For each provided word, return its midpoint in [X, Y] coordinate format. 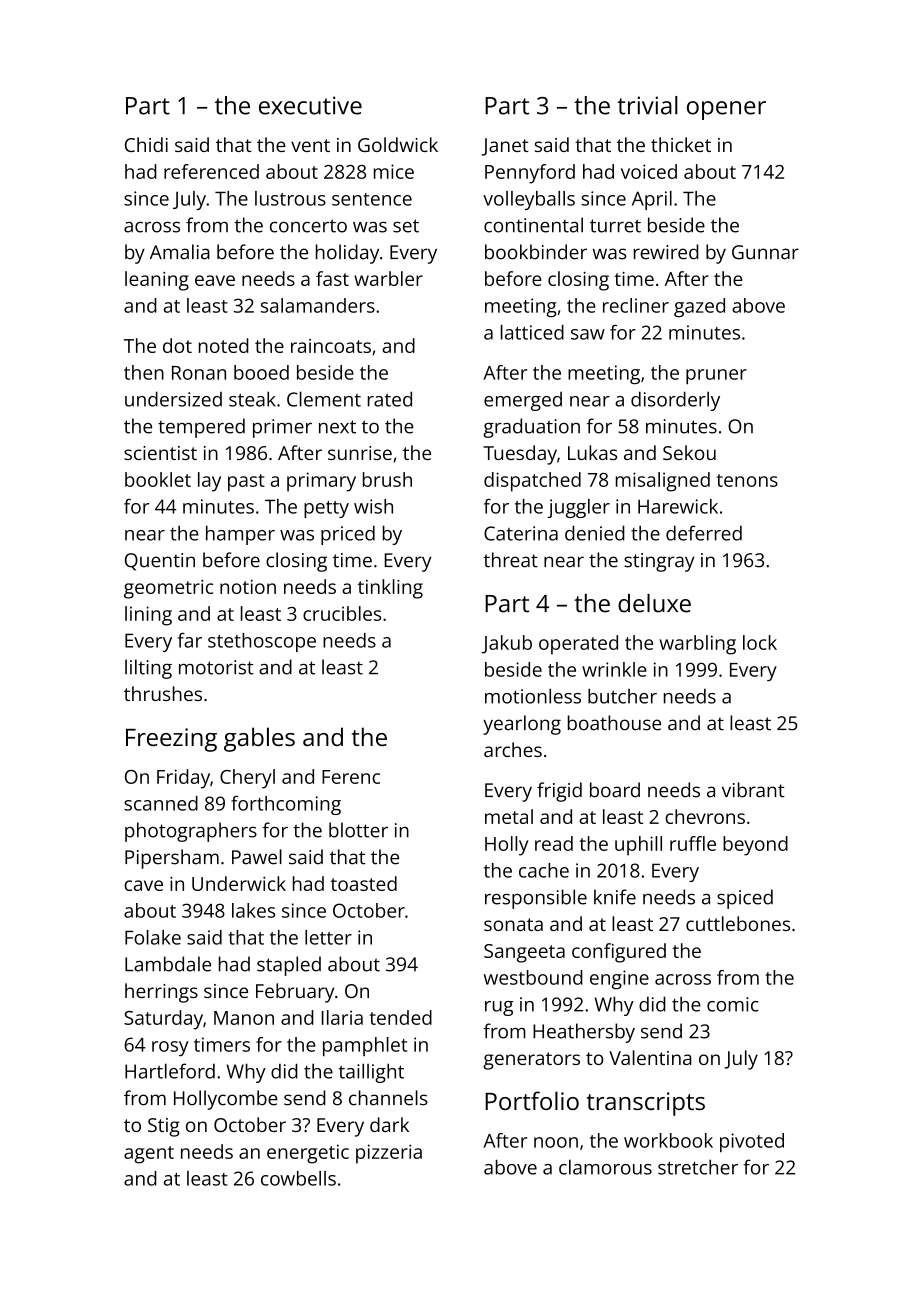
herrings [161, 993]
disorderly [675, 401]
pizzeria [389, 1154]
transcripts [646, 1104]
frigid [559, 792]
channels [388, 1098]
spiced [745, 899]
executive [310, 105]
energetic [308, 1154]
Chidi [146, 144]
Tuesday [520, 455]
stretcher [698, 1167]
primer [282, 428]
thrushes [163, 693]
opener [726, 110]
